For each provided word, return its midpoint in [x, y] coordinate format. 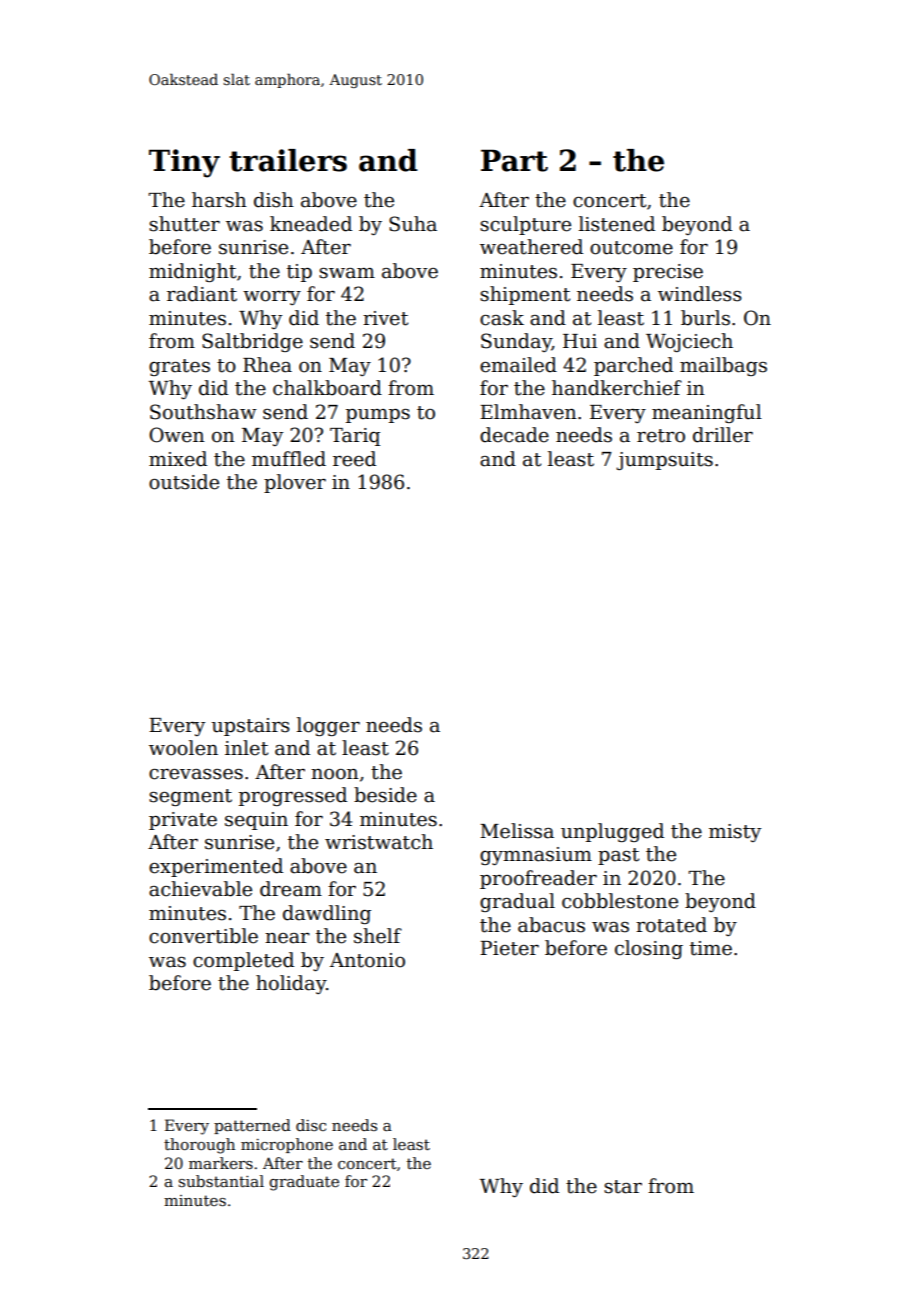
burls [705, 318]
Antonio [367, 960]
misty [735, 833]
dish [274, 200]
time [711, 948]
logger [328, 726]
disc [311, 1125]
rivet [385, 318]
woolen [183, 748]
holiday [291, 984]
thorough [199, 1146]
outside [184, 482]
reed [354, 459]
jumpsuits [664, 461]
